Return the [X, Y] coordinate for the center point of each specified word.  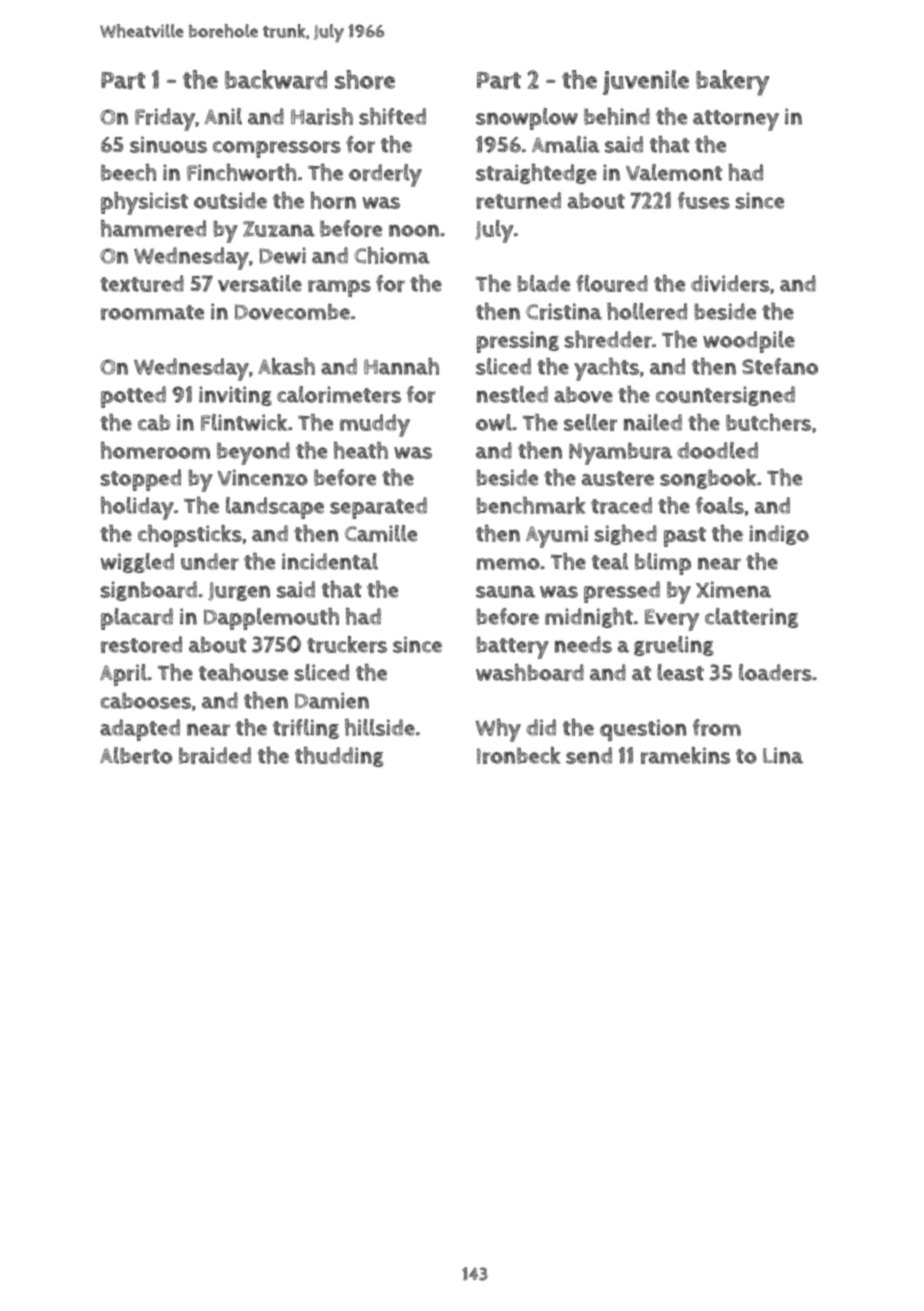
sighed [626, 535]
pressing [518, 342]
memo [508, 564]
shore [365, 79]
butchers [768, 422]
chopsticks [190, 536]
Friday [165, 119]
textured [142, 283]
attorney [736, 120]
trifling [306, 729]
